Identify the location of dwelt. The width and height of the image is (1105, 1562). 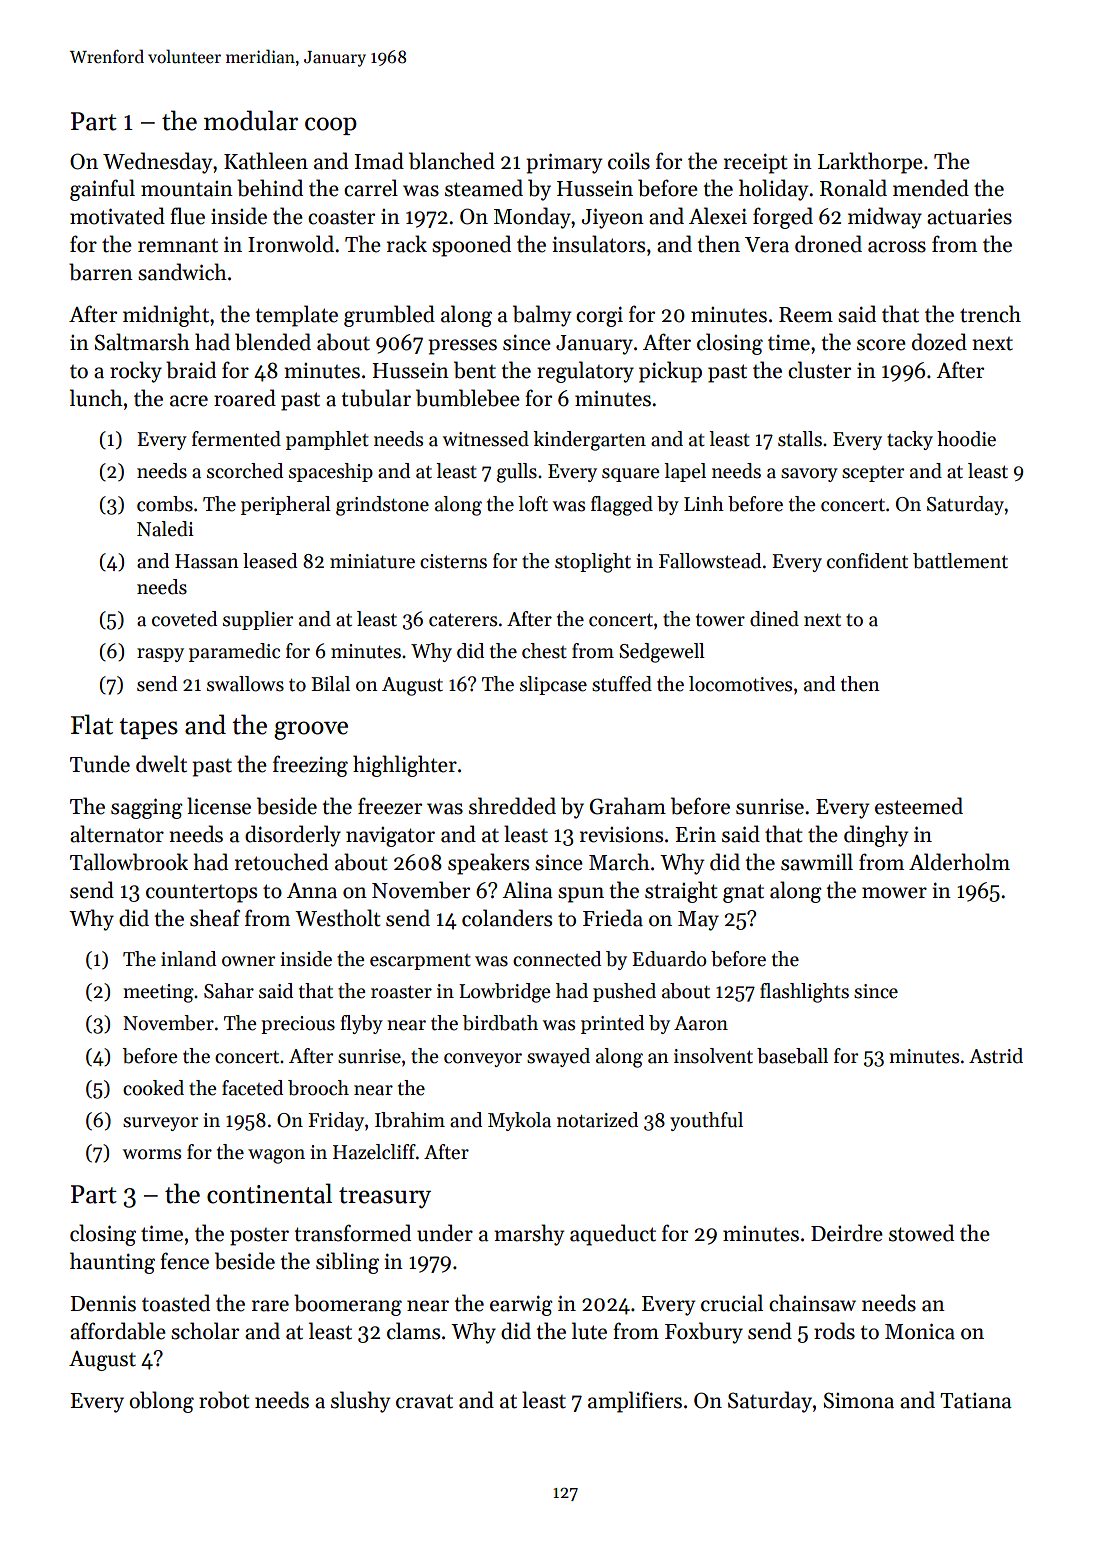
(161, 764).
